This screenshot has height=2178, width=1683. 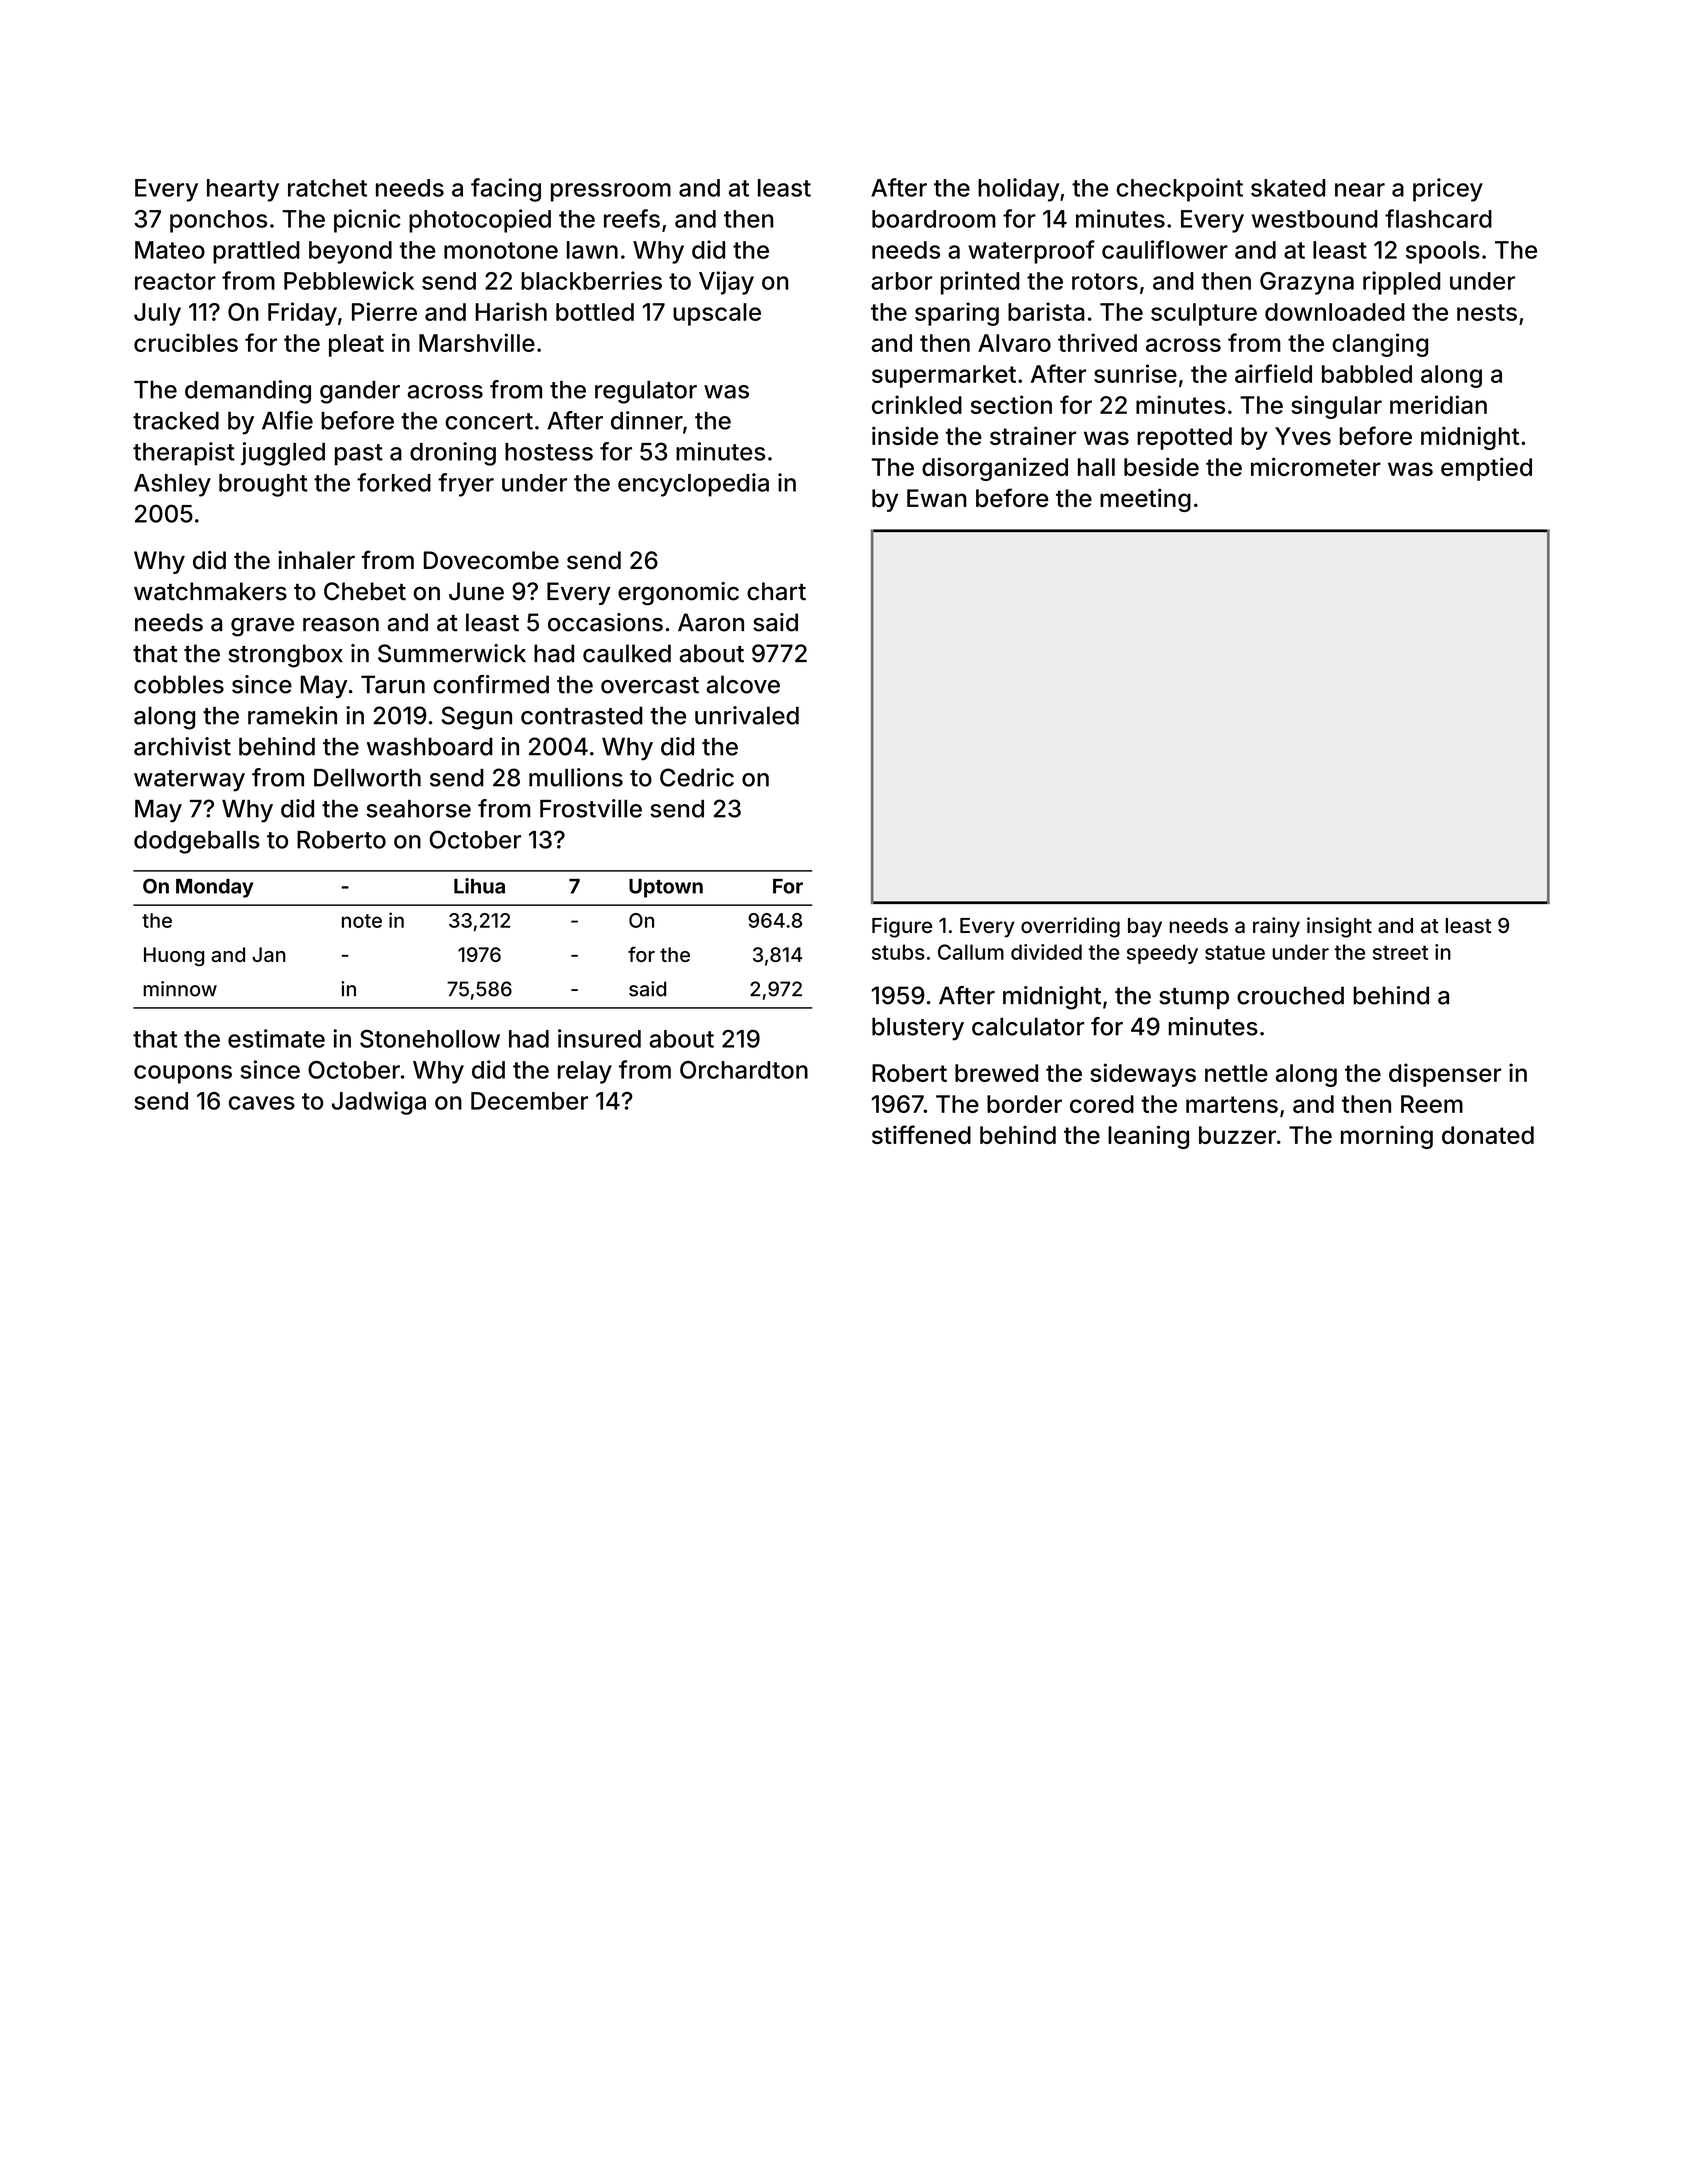 I want to click on stiffened, so click(x=921, y=1134).
